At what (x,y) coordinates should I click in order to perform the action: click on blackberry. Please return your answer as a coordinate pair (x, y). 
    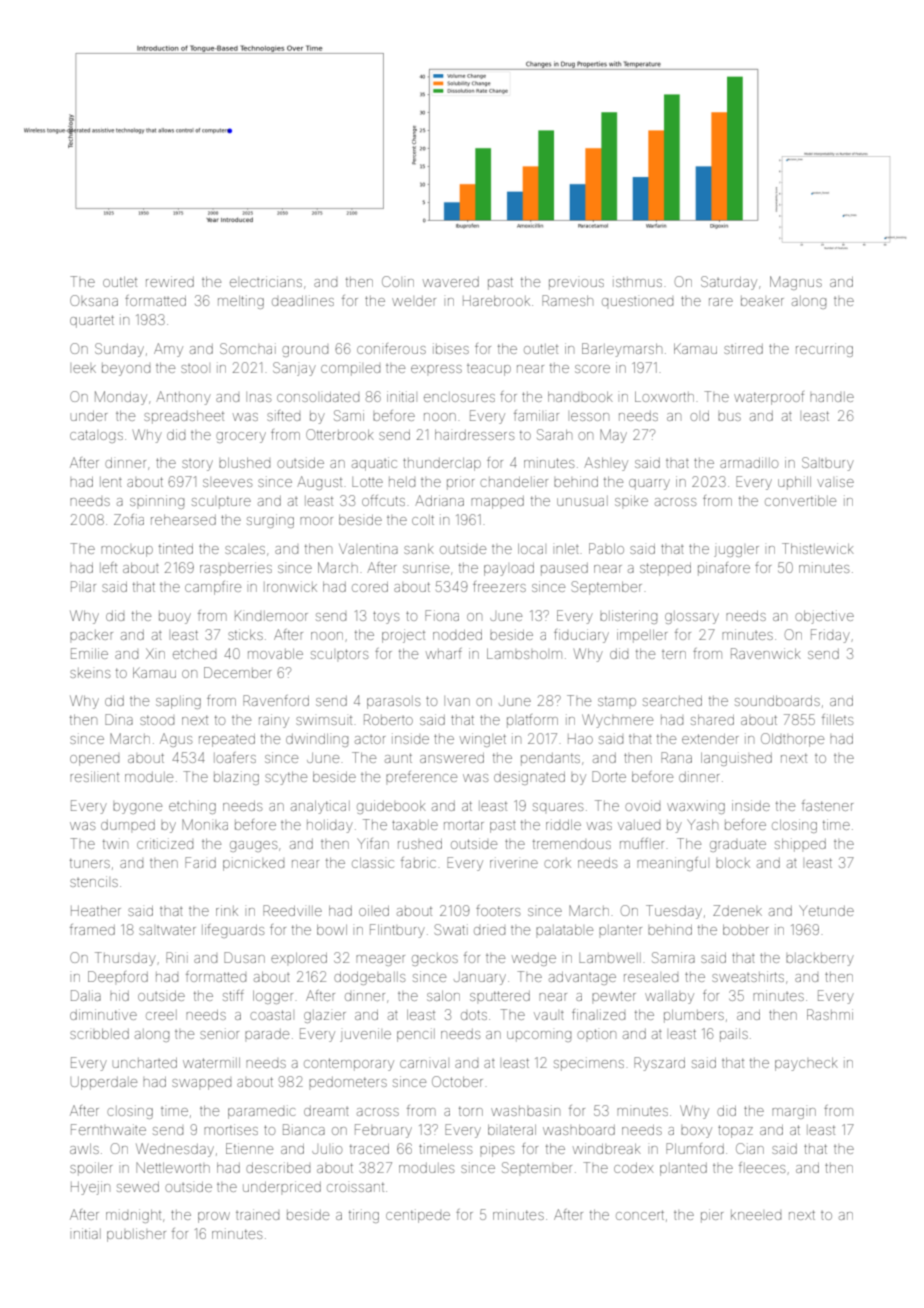
    Looking at the image, I should click on (820, 959).
